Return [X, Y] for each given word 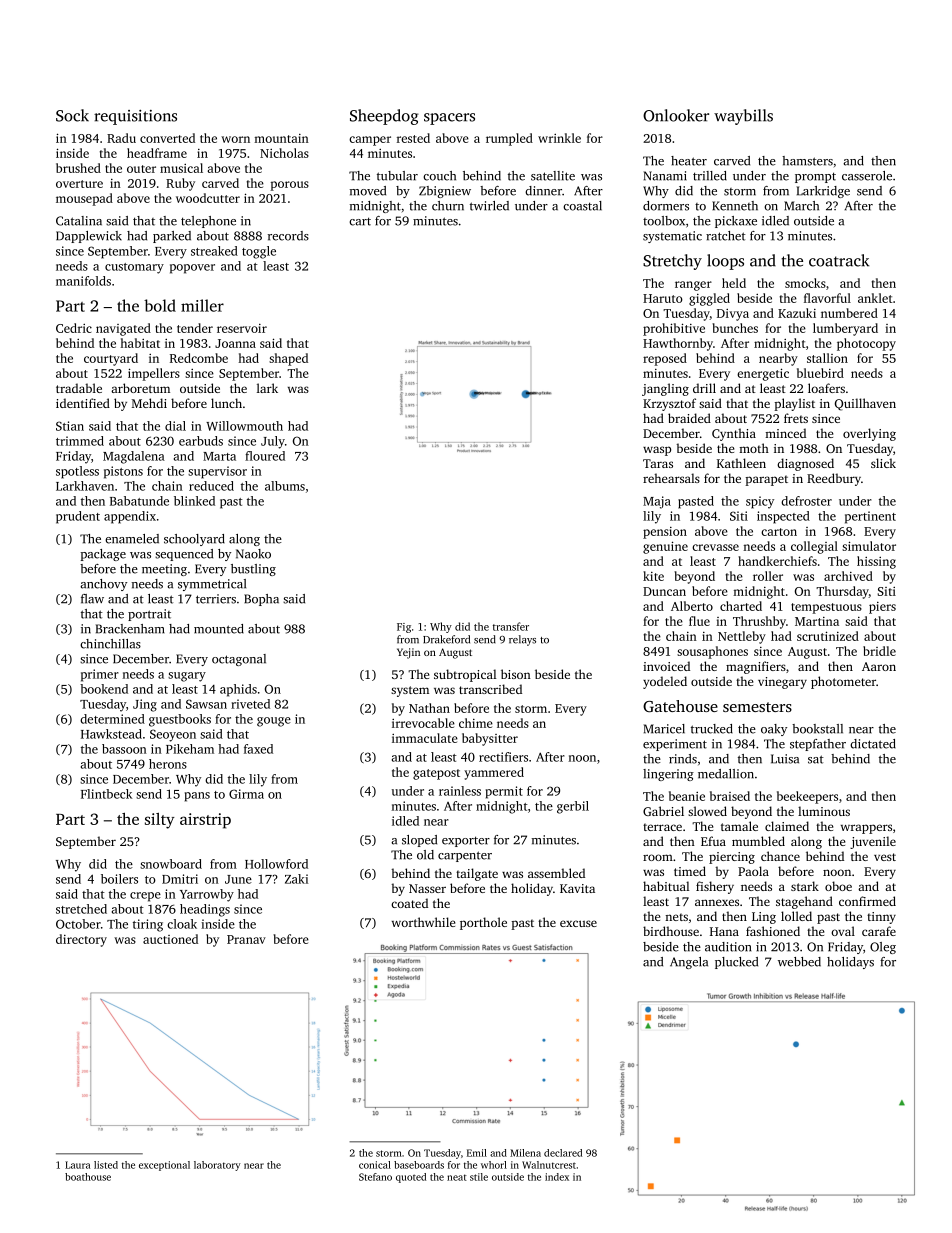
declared [563, 1153]
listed [106, 1165]
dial [175, 426]
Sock [72, 115]
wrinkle [559, 138]
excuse [578, 923]
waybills [743, 117]
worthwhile [424, 922]
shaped [288, 359]
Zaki [296, 879]
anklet [875, 298]
